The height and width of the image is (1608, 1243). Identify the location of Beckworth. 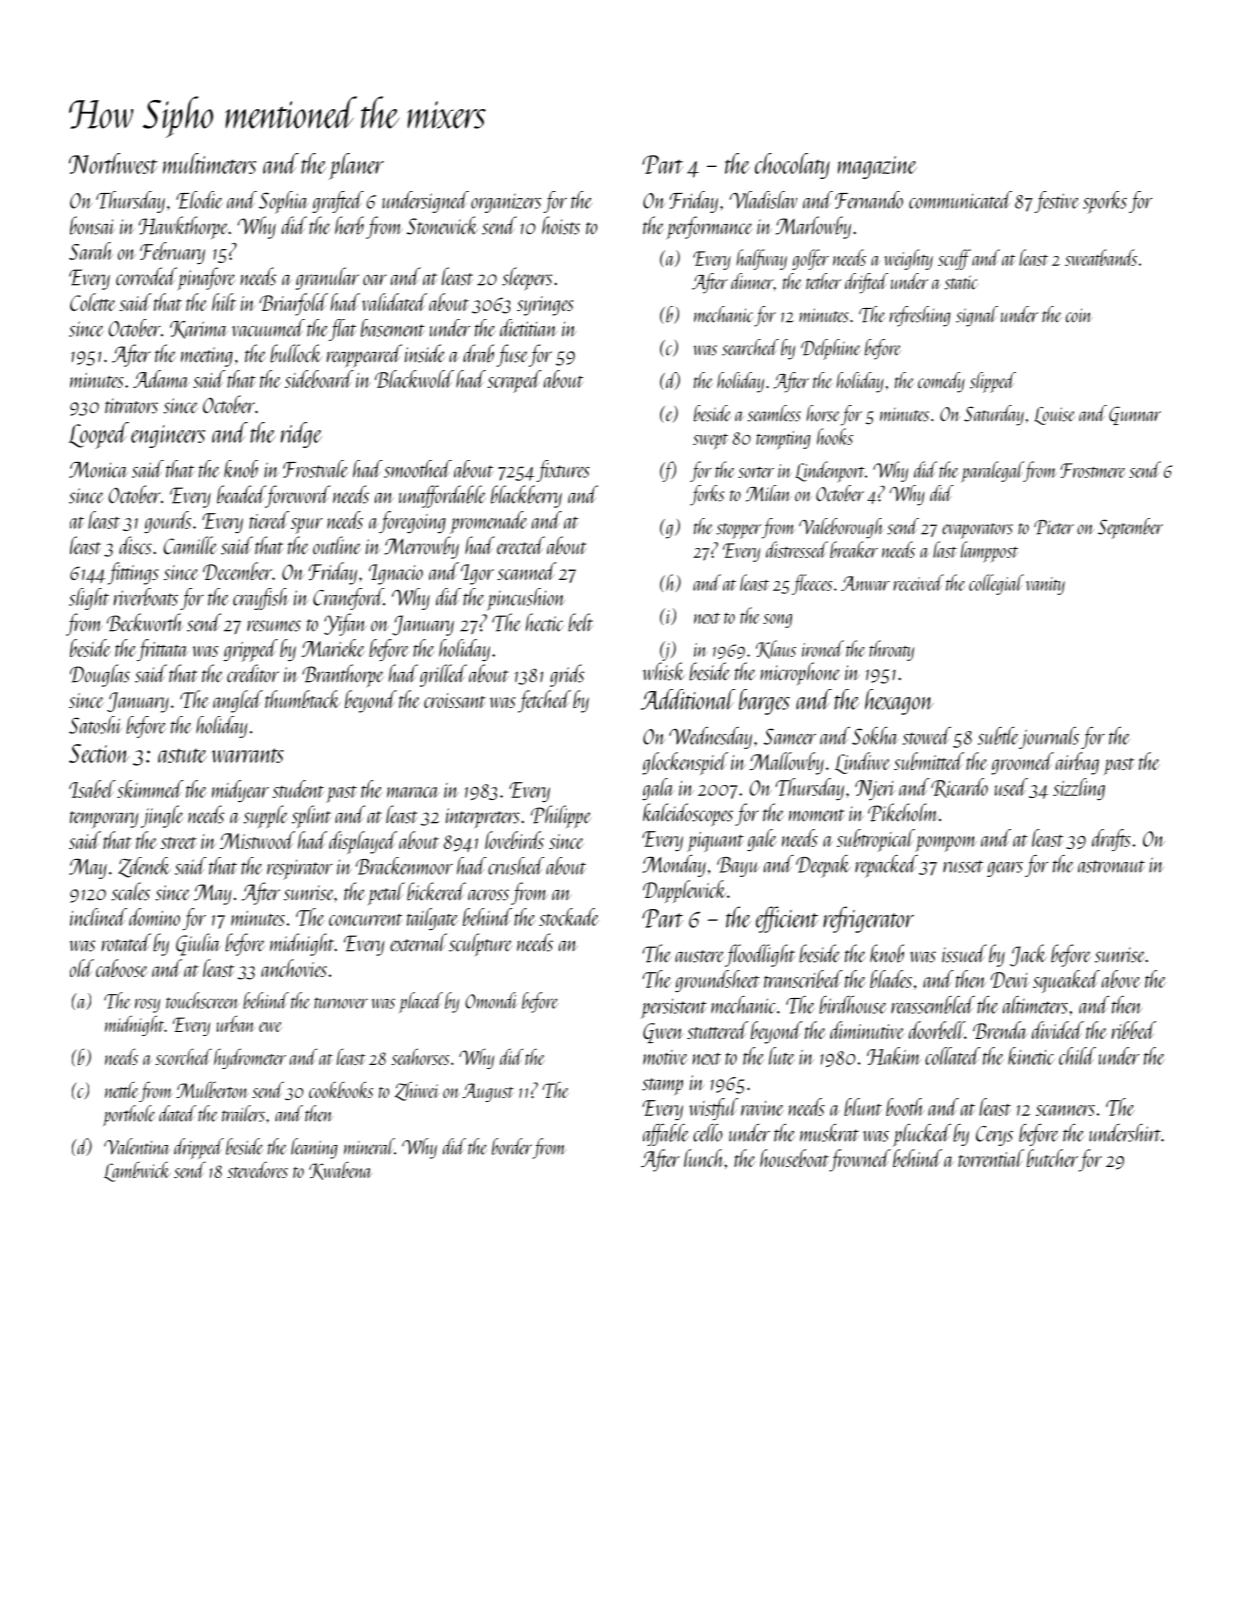
(144, 622).
